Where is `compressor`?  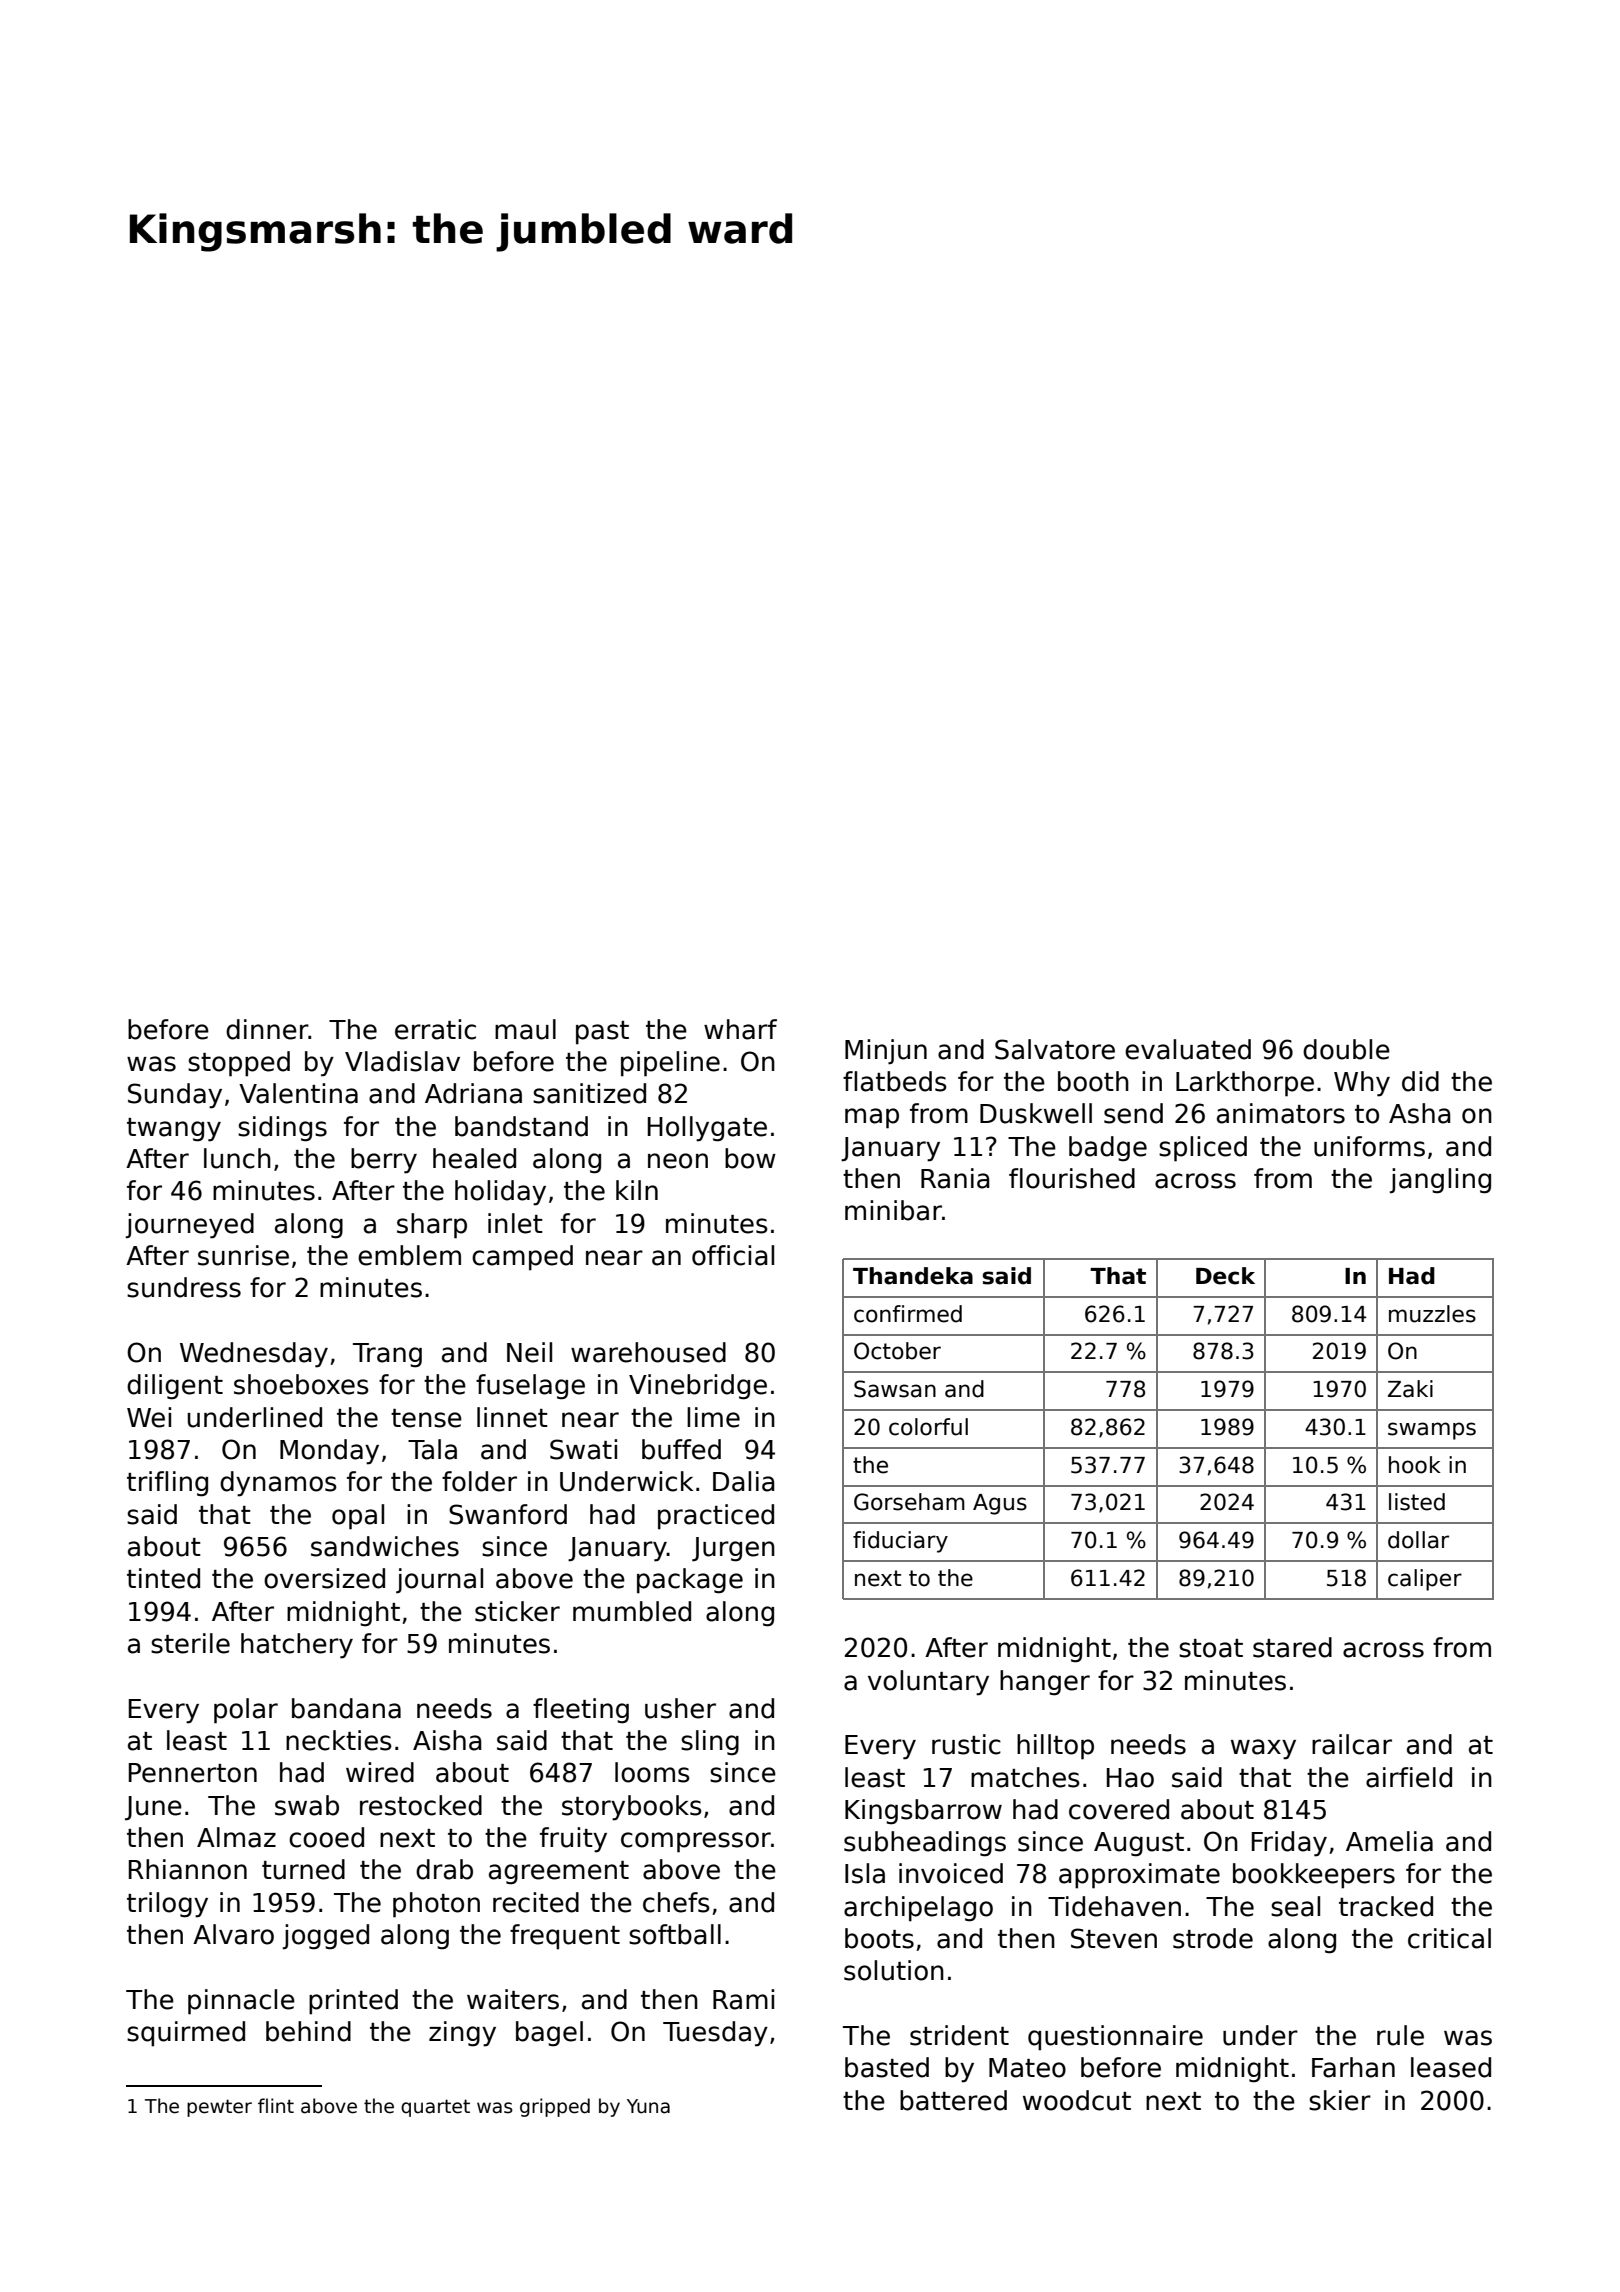
compressor is located at coordinates (696, 1842).
